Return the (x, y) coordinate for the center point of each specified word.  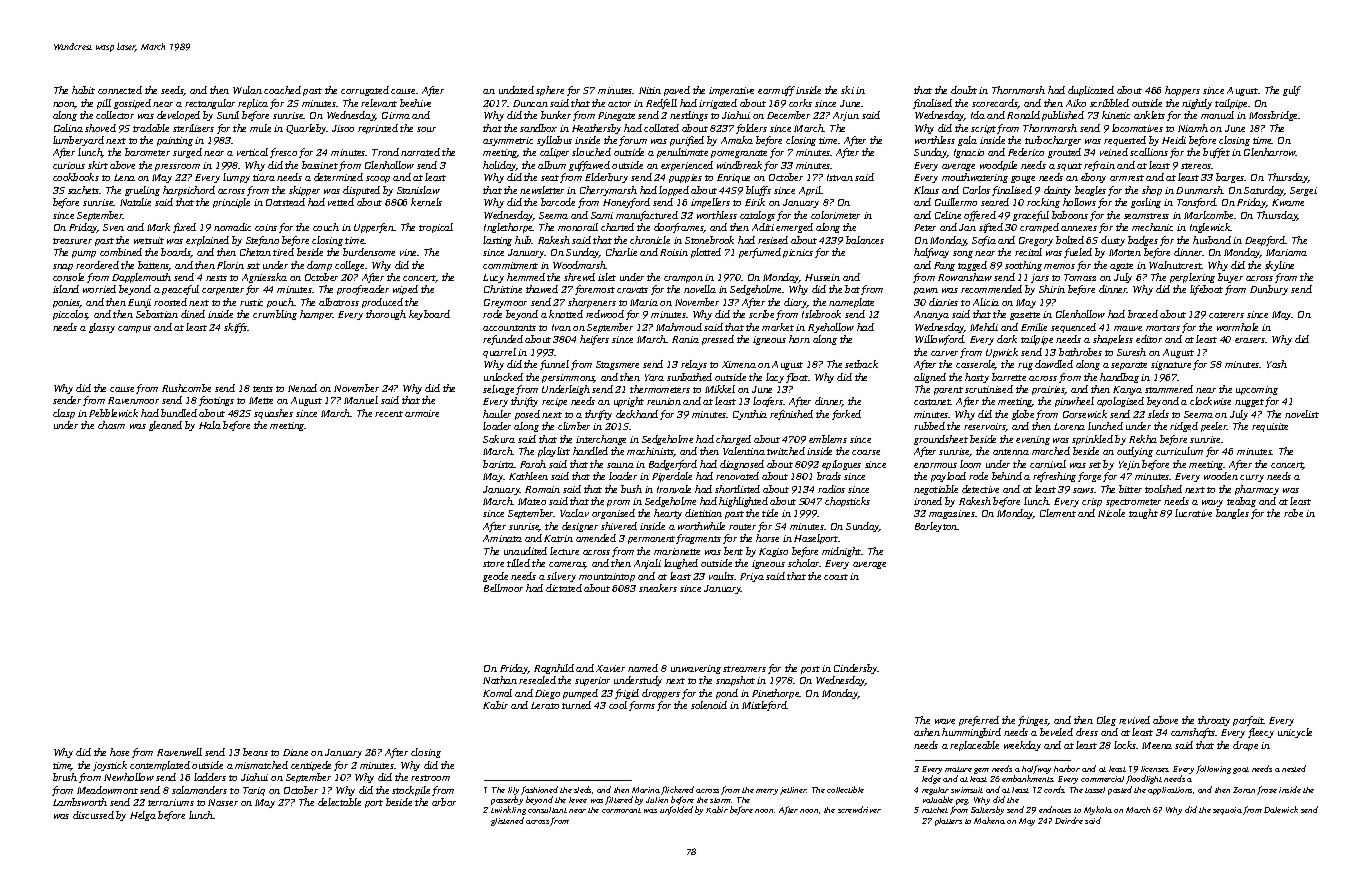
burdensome (369, 252)
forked (846, 415)
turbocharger (1053, 141)
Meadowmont (107, 790)
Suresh (1131, 352)
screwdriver (859, 809)
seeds (172, 91)
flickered (677, 790)
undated (516, 90)
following (1213, 769)
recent (389, 414)
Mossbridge (1274, 116)
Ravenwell (179, 752)
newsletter (542, 190)
